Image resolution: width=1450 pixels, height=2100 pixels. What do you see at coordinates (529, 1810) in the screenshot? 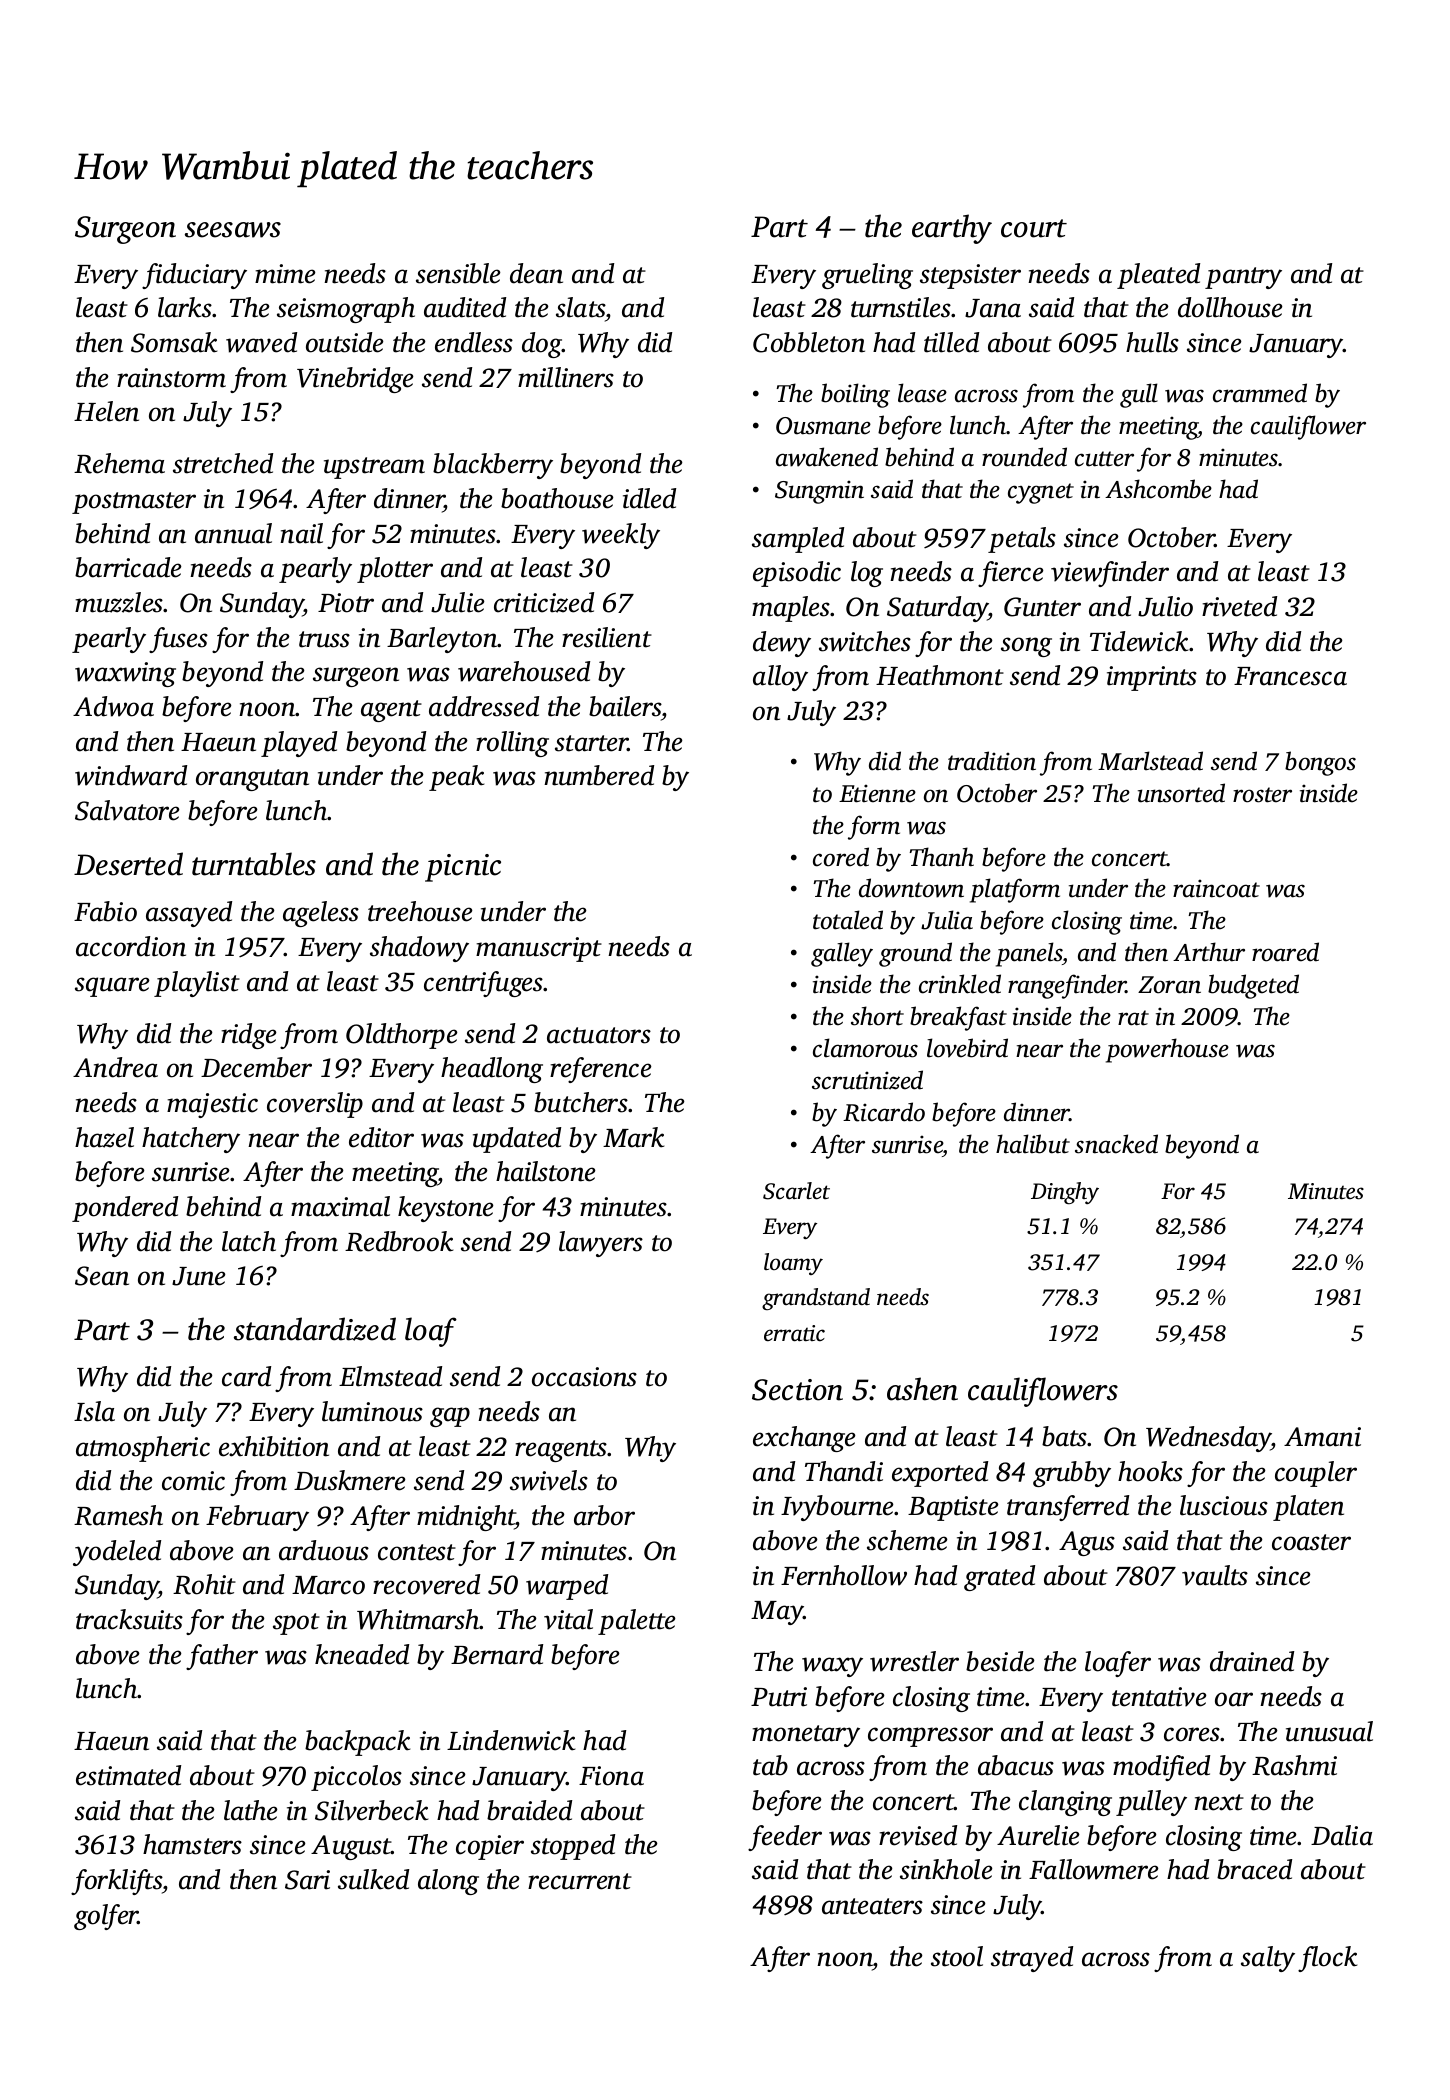
I see `braided` at bounding box center [529, 1810].
